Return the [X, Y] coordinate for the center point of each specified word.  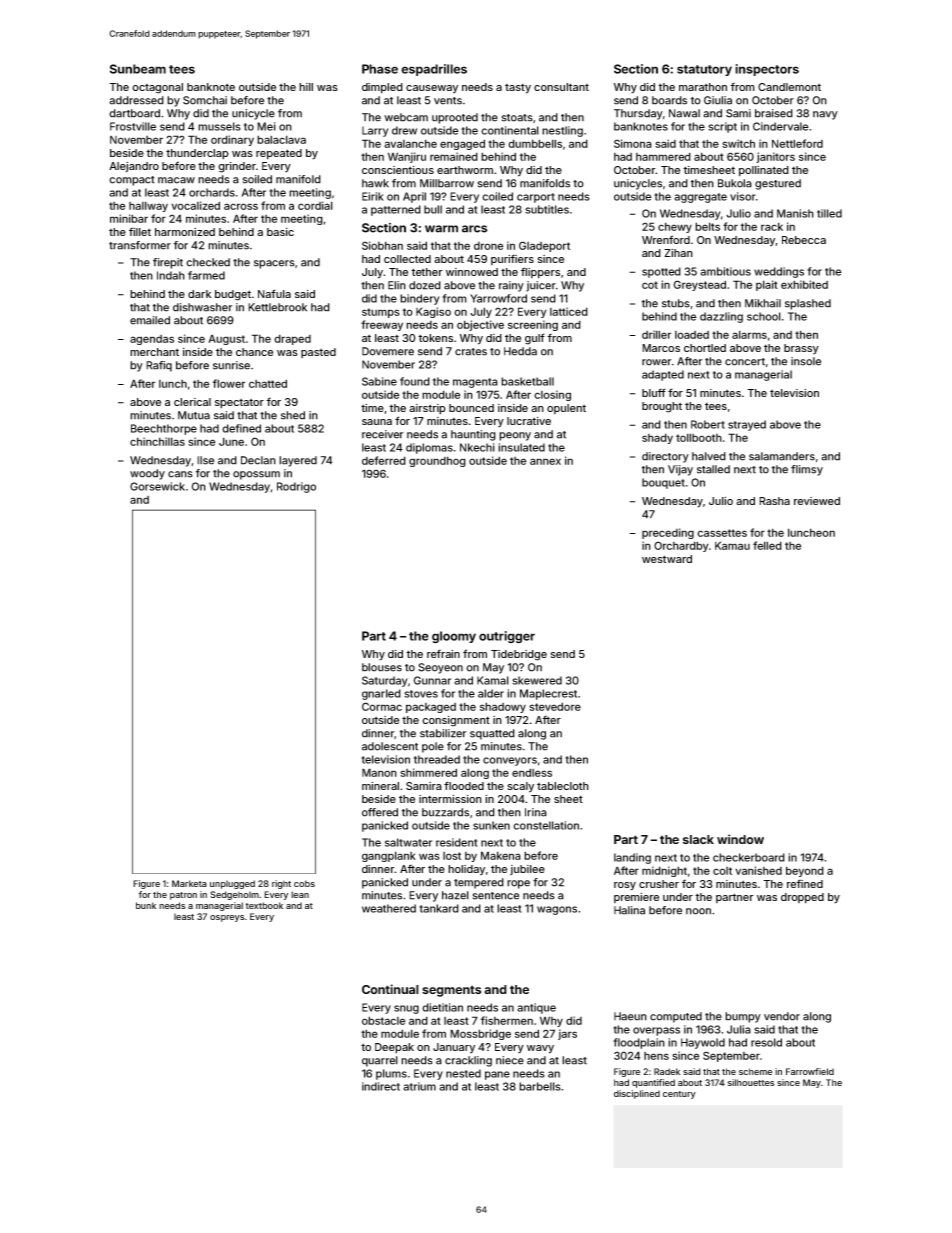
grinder [237, 167]
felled [767, 545]
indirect [381, 1086]
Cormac [382, 706]
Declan [258, 460]
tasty [518, 88]
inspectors [767, 70]
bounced [471, 408]
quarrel [380, 1061]
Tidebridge [519, 655]
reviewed [817, 501]
